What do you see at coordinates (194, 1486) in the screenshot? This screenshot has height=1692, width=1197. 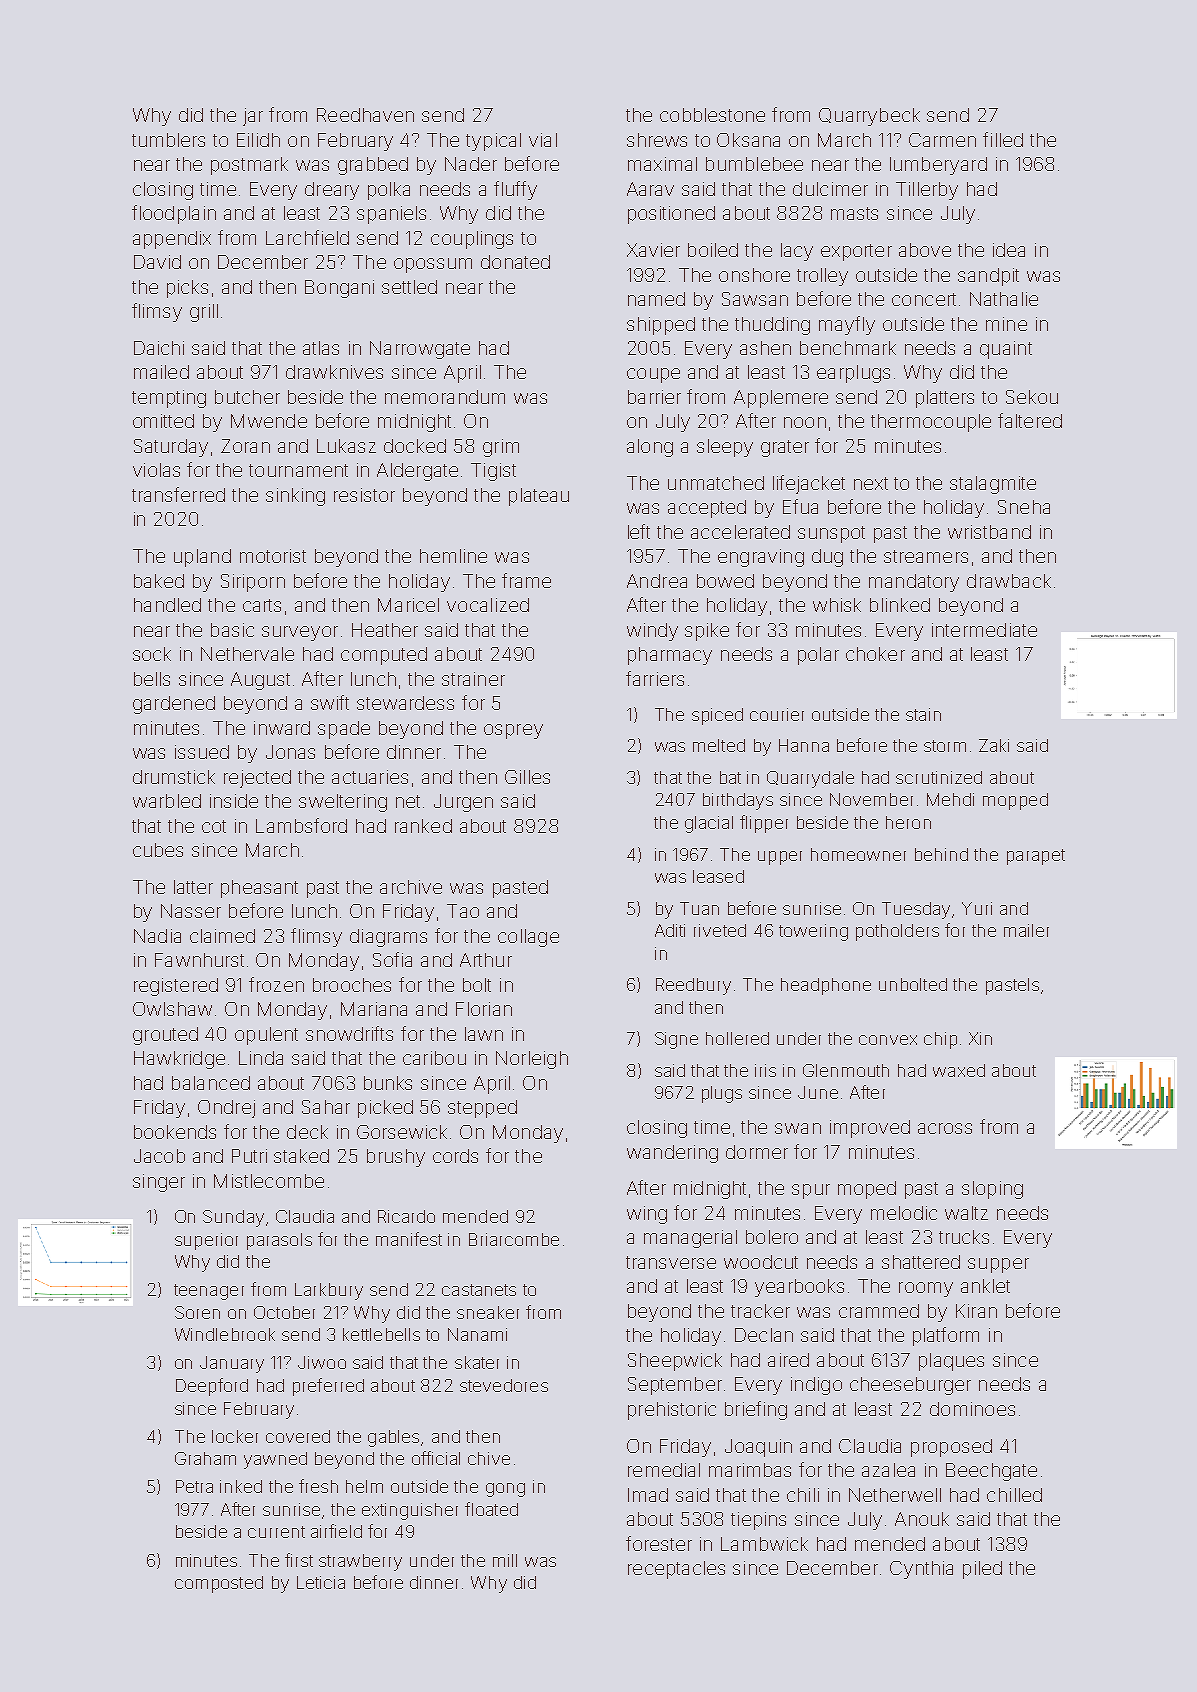 I see `Petra` at bounding box center [194, 1486].
